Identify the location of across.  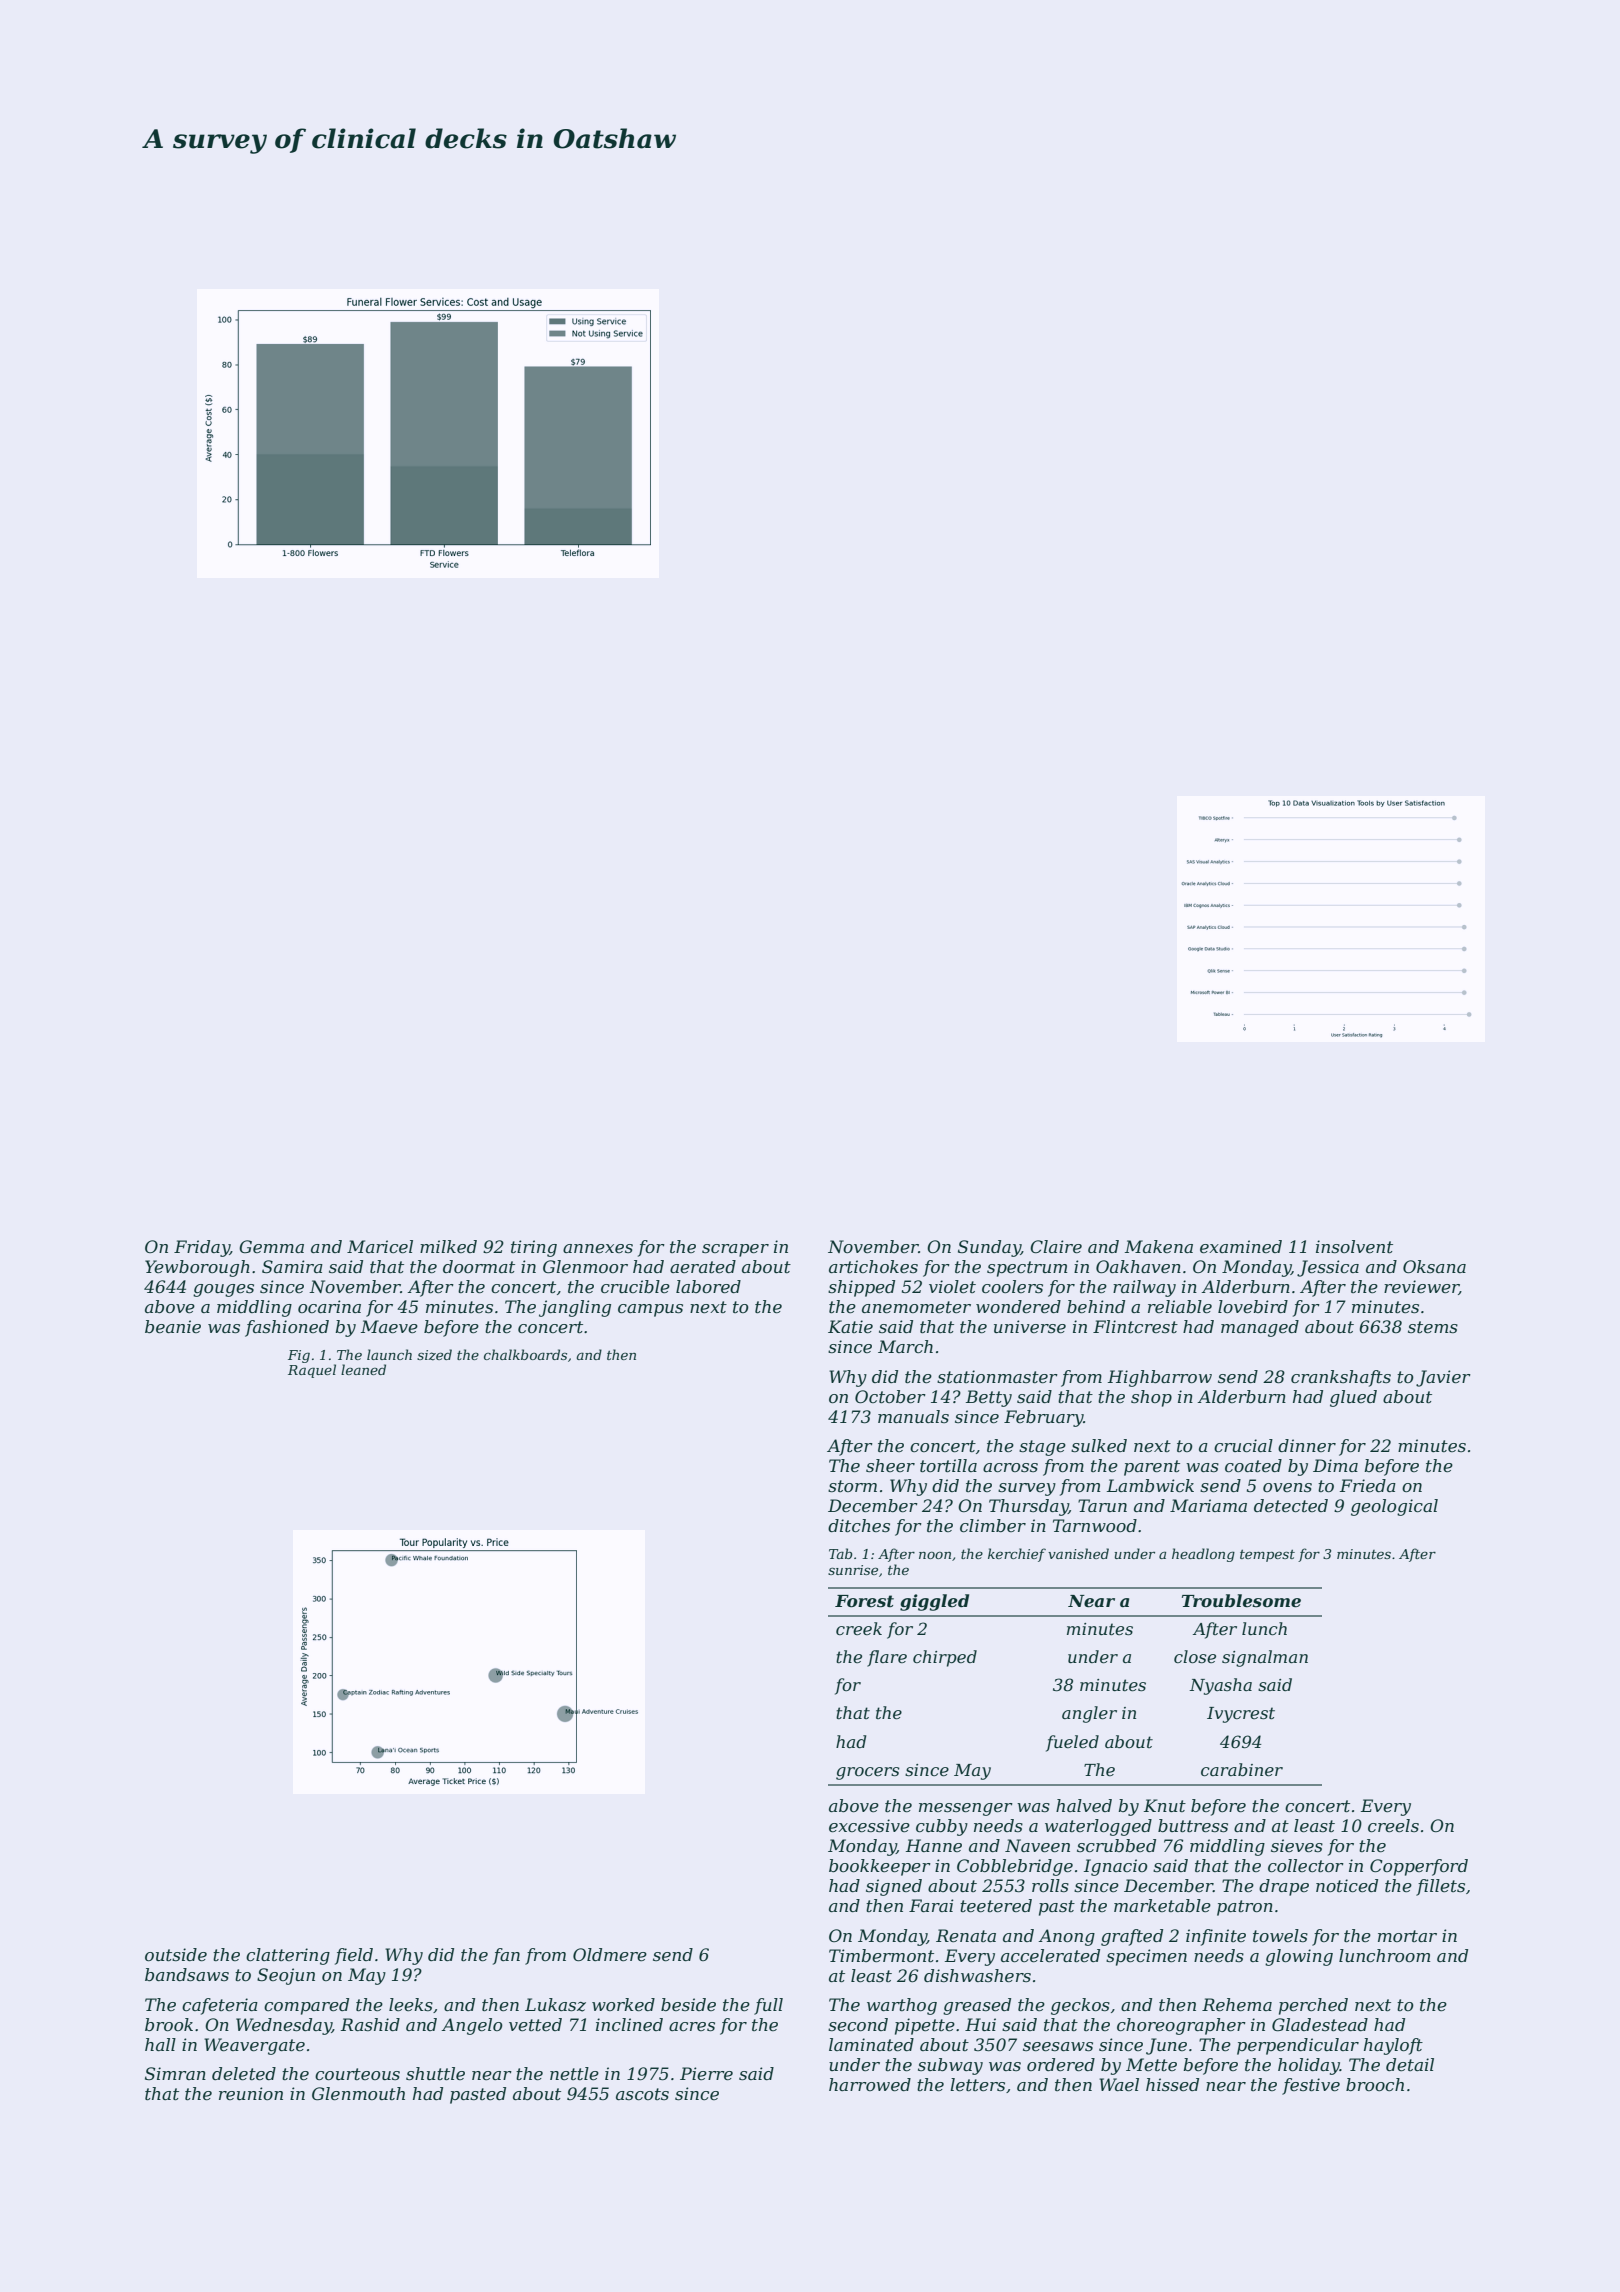
(1010, 1467).
